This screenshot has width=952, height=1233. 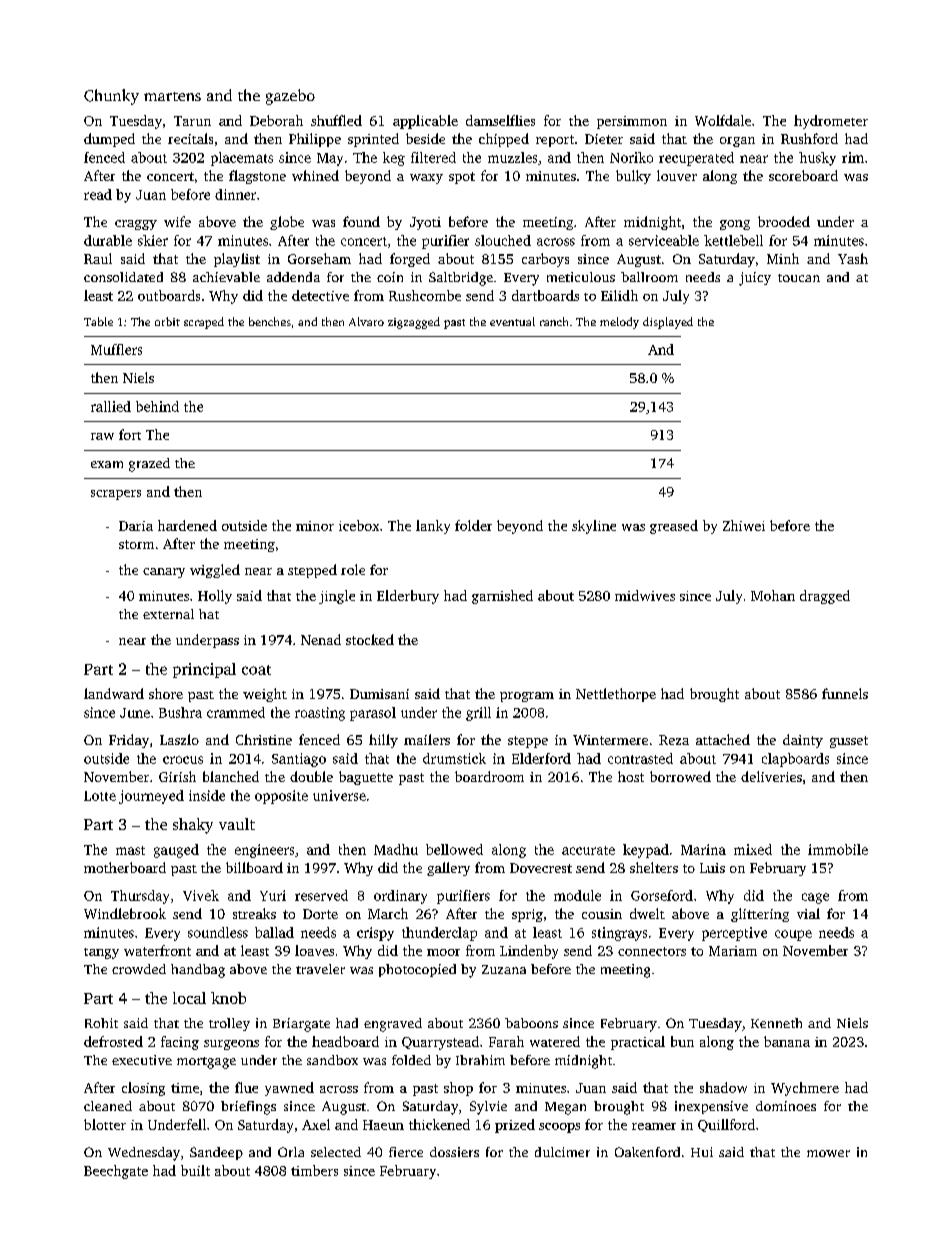 I want to click on sandbox, so click(x=332, y=1060).
